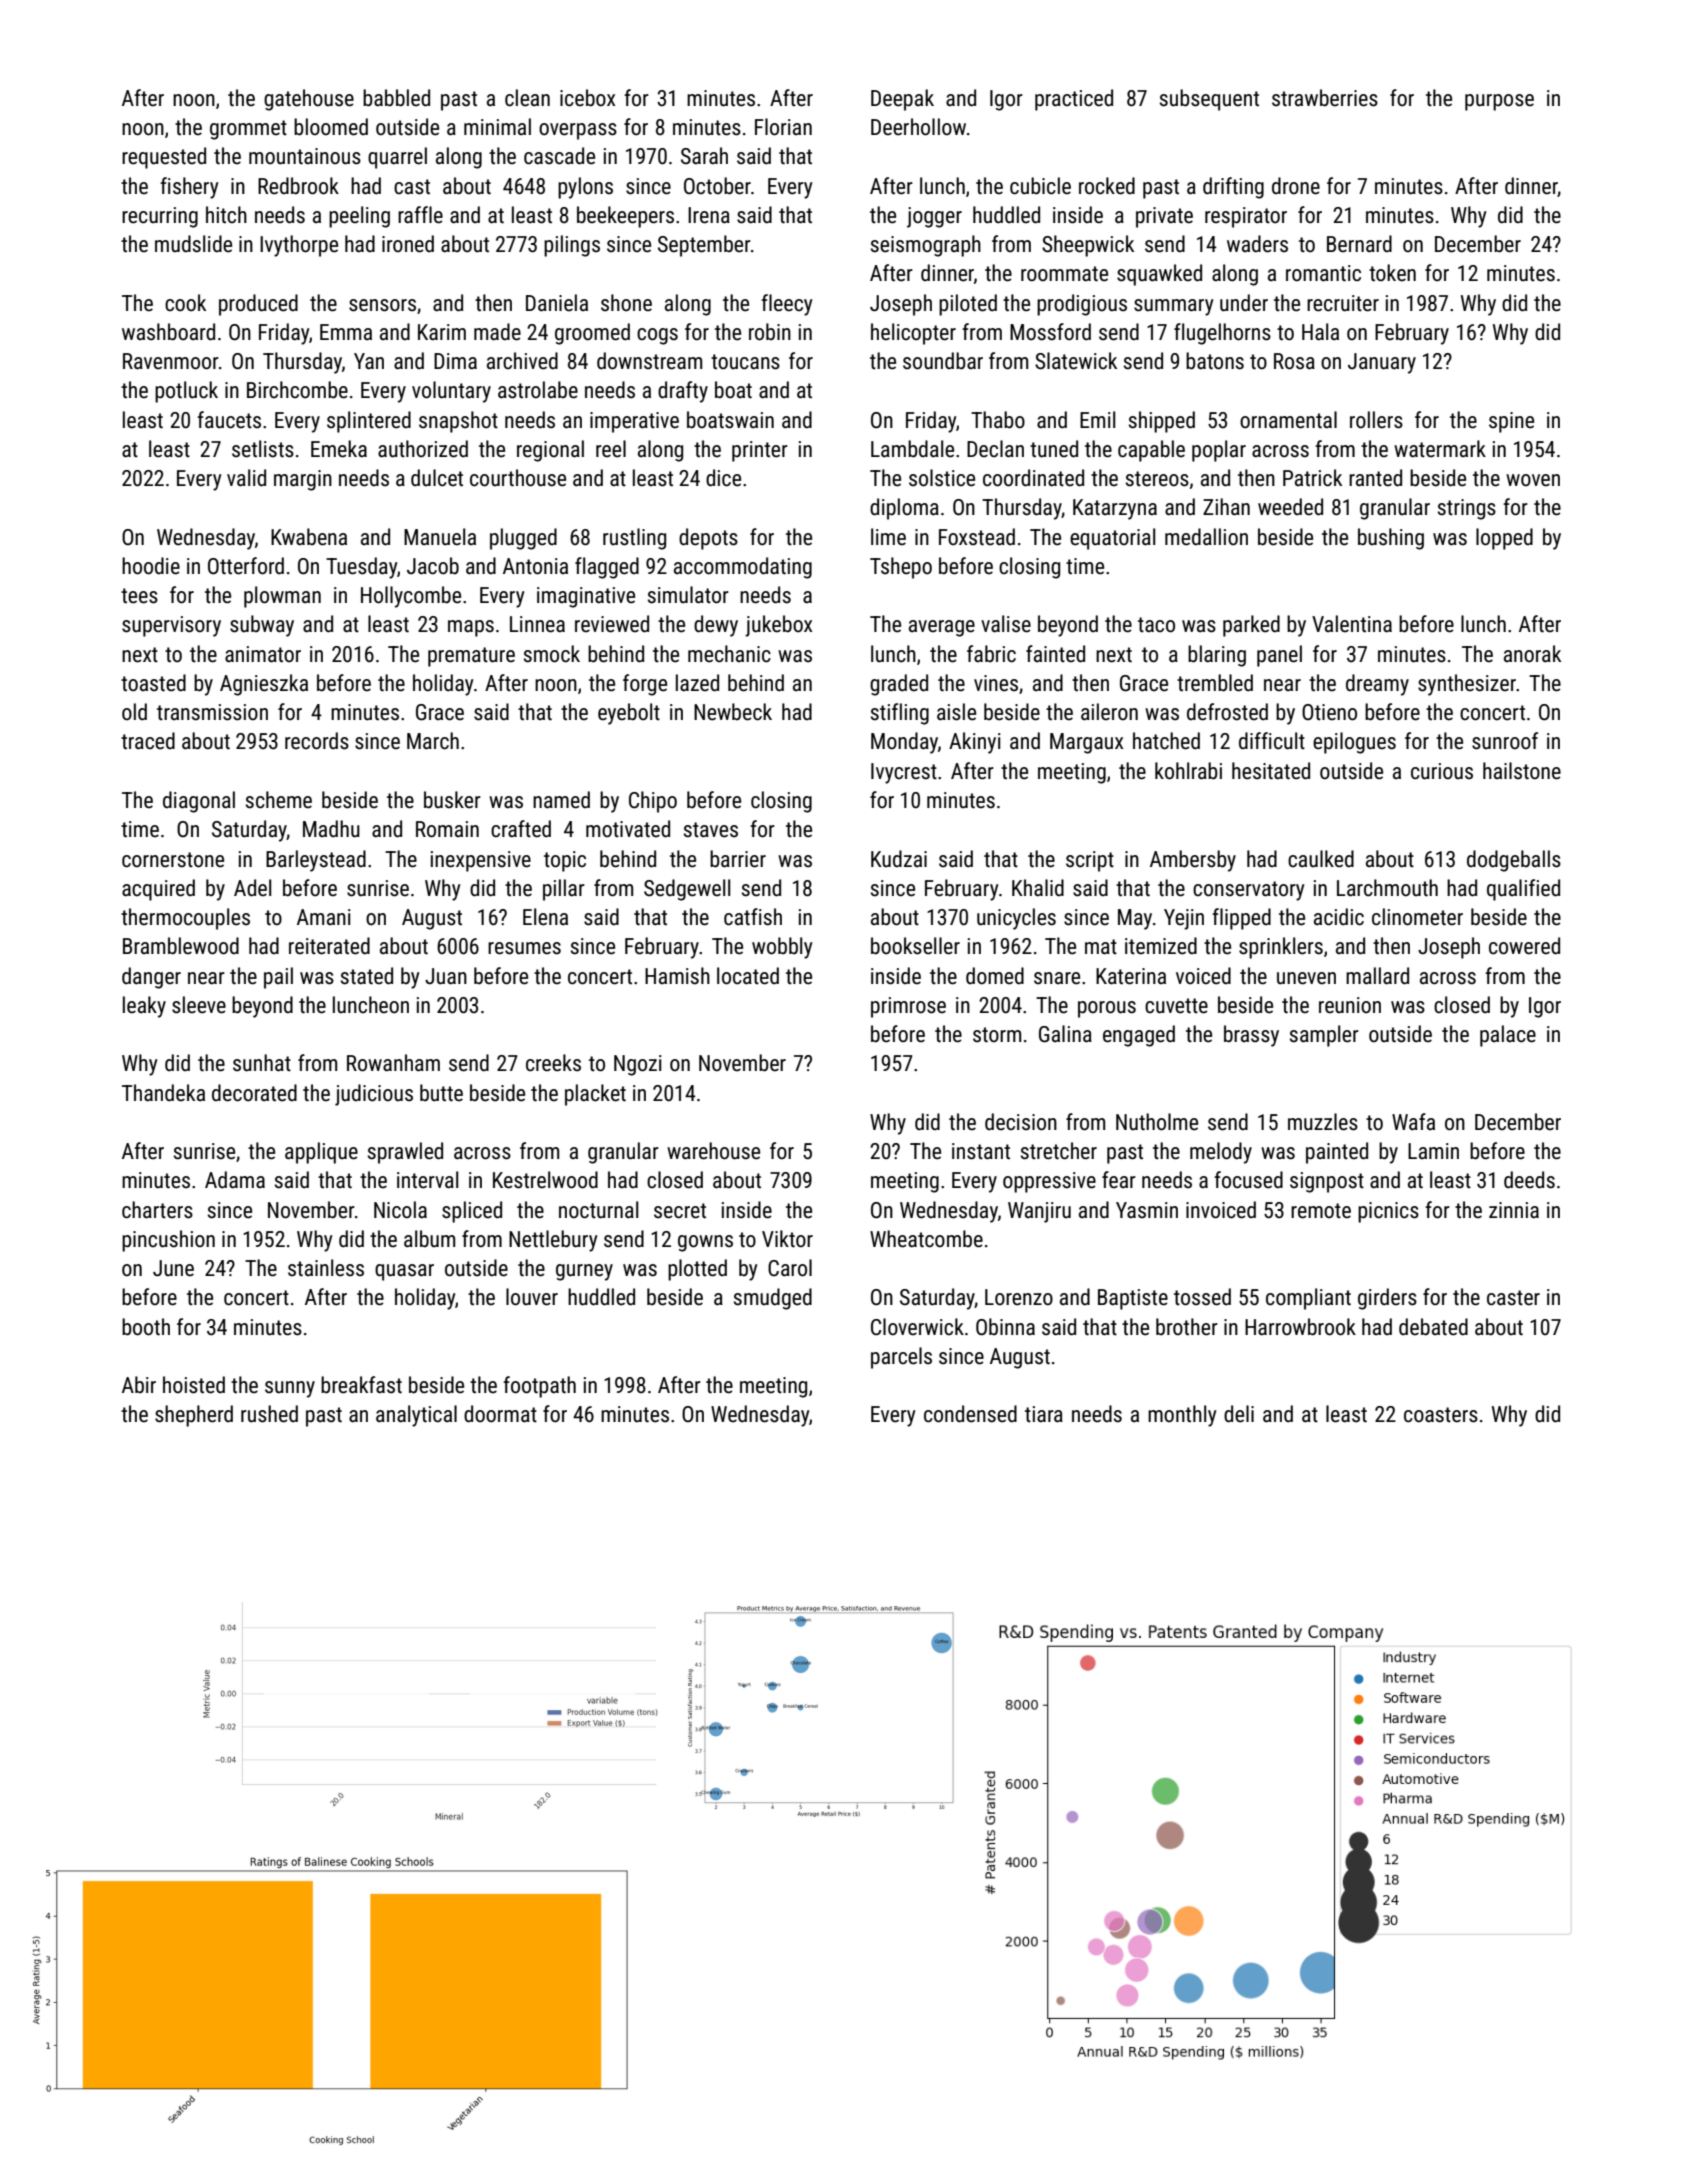  Describe the element at coordinates (1523, 890) in the document. I see `qualified` at that location.
